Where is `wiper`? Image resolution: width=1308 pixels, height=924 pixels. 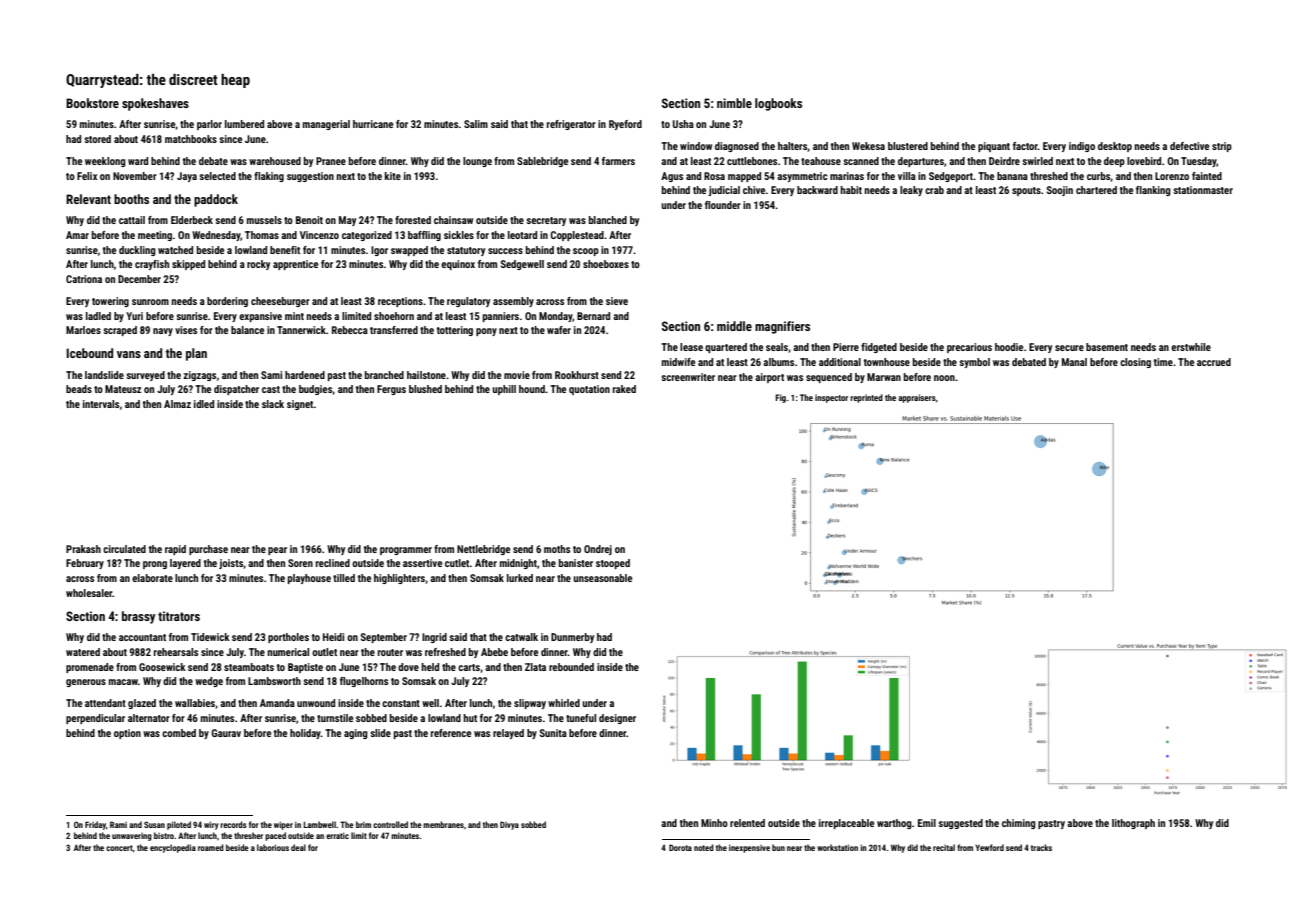 wiper is located at coordinates (283, 825).
